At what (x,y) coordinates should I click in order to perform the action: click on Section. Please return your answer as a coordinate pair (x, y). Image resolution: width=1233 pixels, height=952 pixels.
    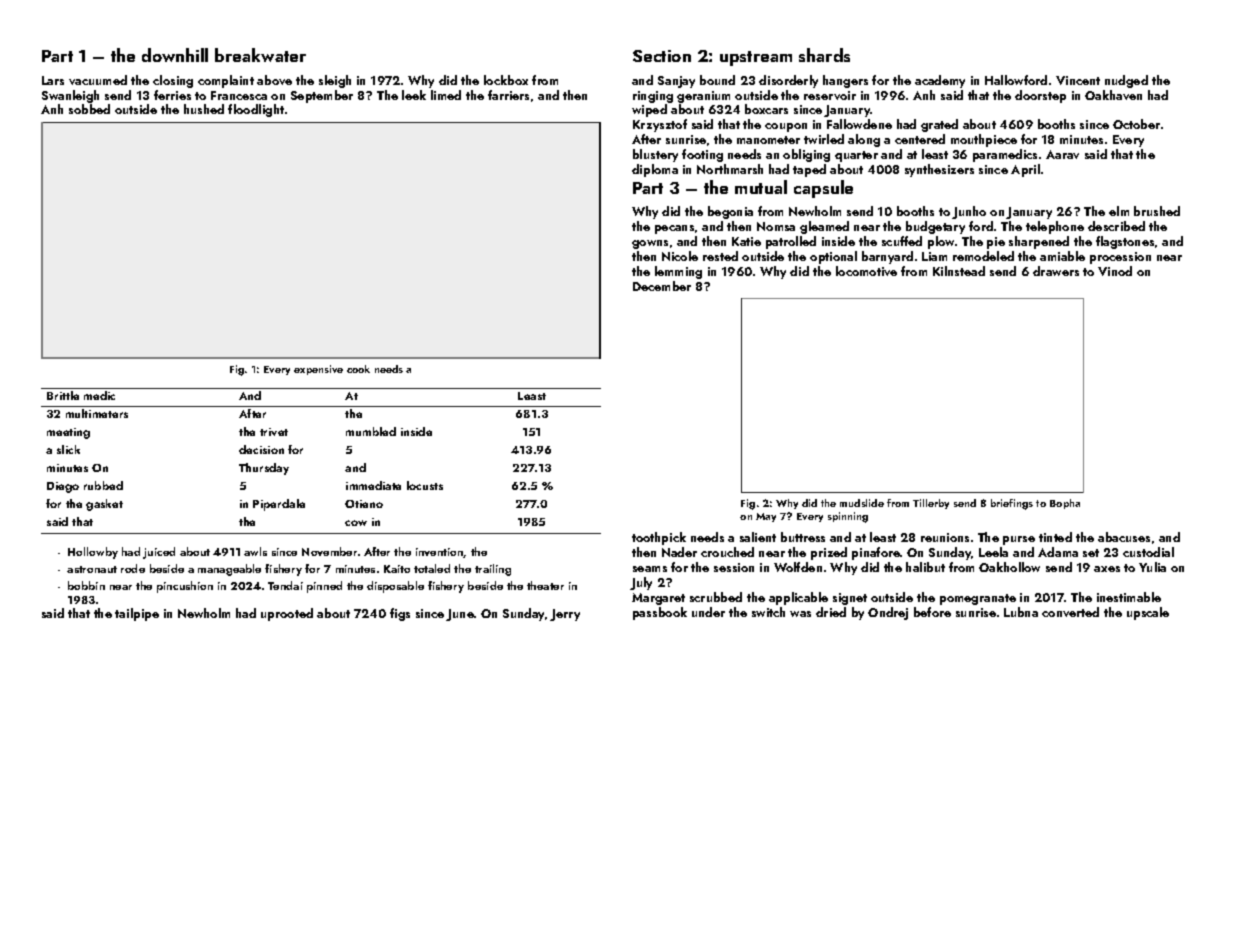
    Looking at the image, I should click on (662, 56).
